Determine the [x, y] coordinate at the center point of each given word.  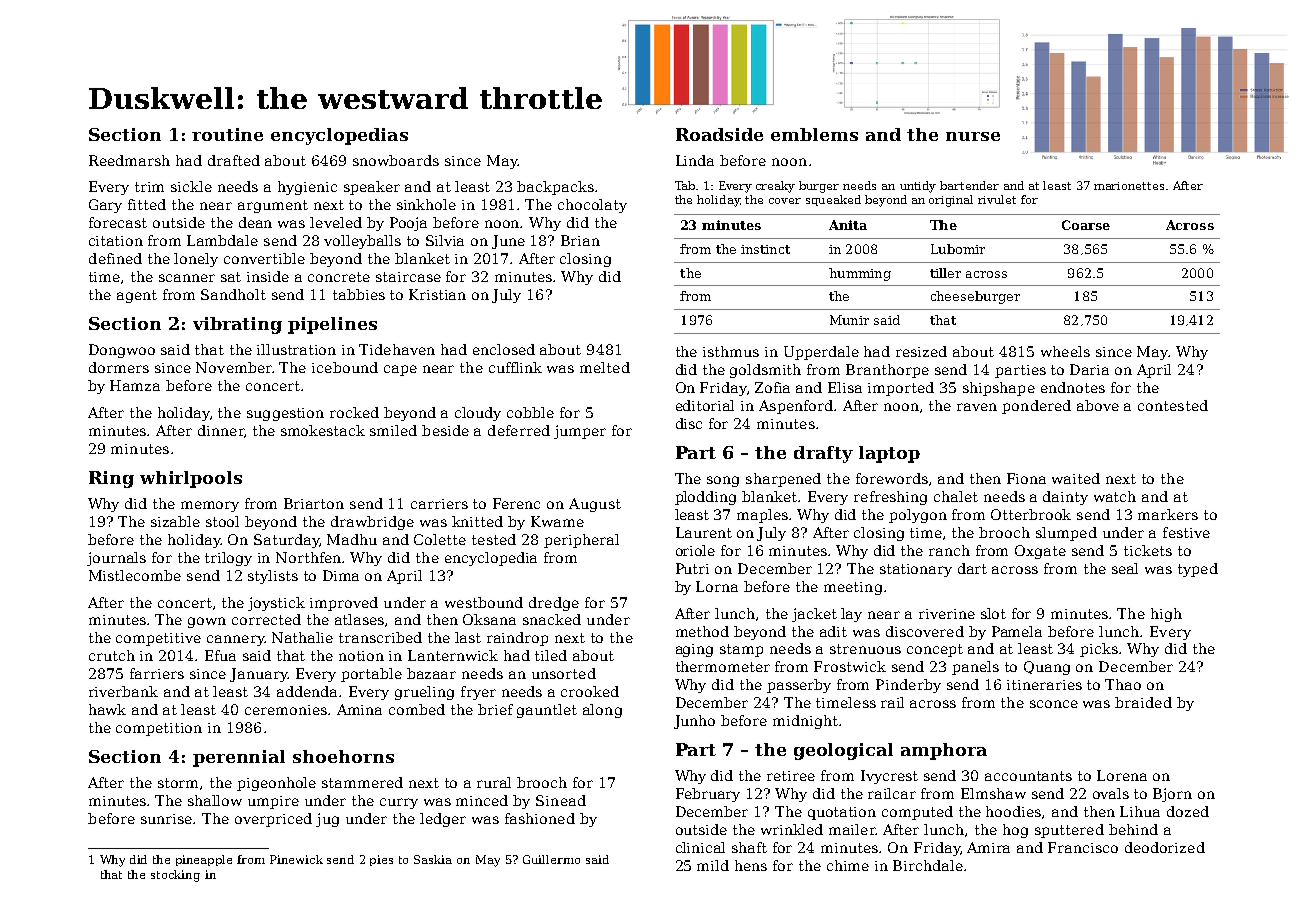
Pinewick [296, 859]
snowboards [396, 160]
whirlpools [191, 479]
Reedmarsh [129, 160]
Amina [359, 709]
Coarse [1086, 225]
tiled [551, 655]
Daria [1089, 369]
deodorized [1165, 847]
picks [1099, 650]
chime [848, 865]
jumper [580, 432]
